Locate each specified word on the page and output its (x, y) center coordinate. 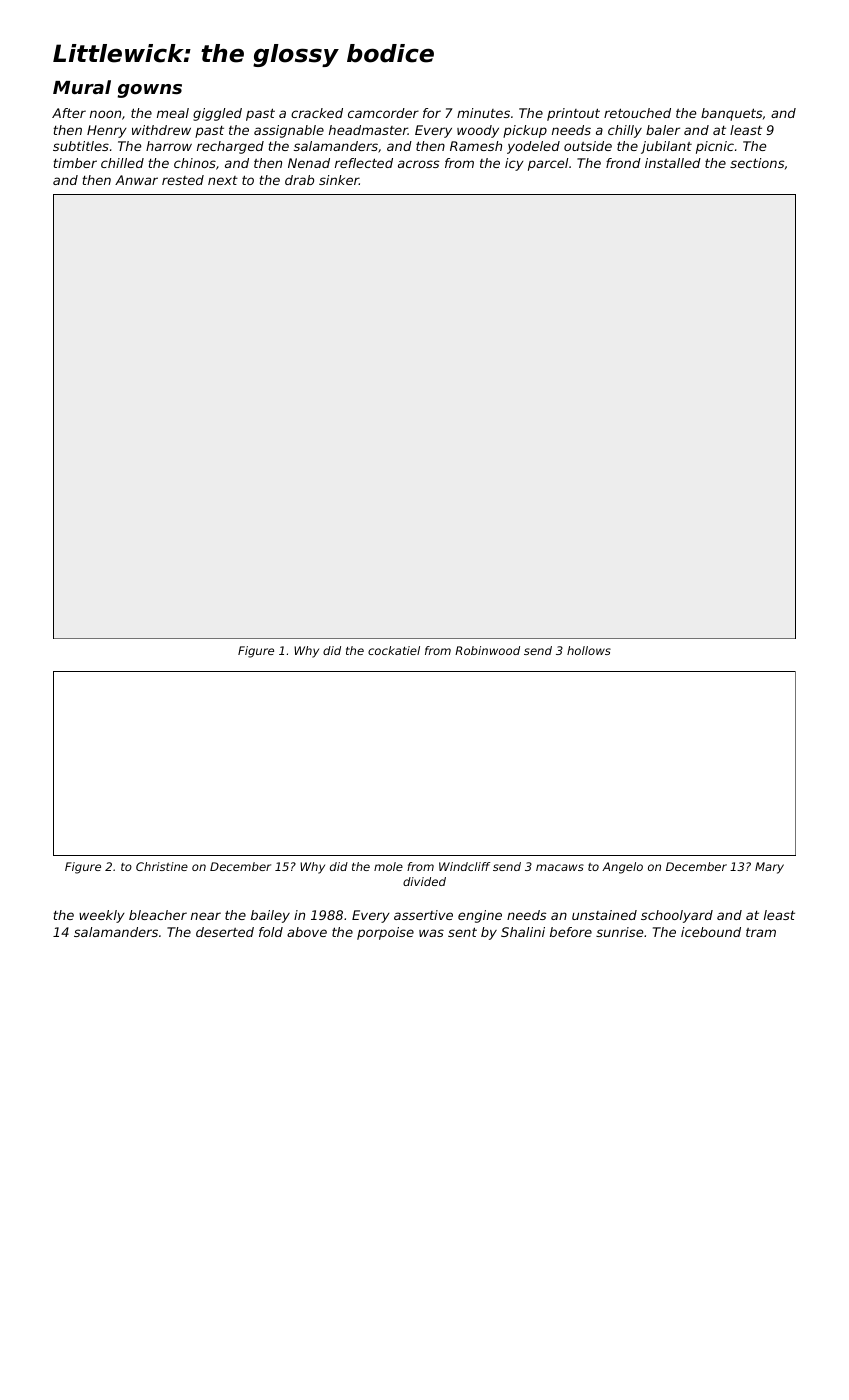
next (223, 180)
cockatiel (394, 650)
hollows (589, 650)
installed (673, 163)
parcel (548, 164)
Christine (162, 866)
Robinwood (487, 650)
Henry (107, 131)
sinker (339, 180)
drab (299, 180)
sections (757, 163)
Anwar (136, 180)
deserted (225, 932)
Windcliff (464, 866)
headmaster (368, 130)
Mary (769, 868)
